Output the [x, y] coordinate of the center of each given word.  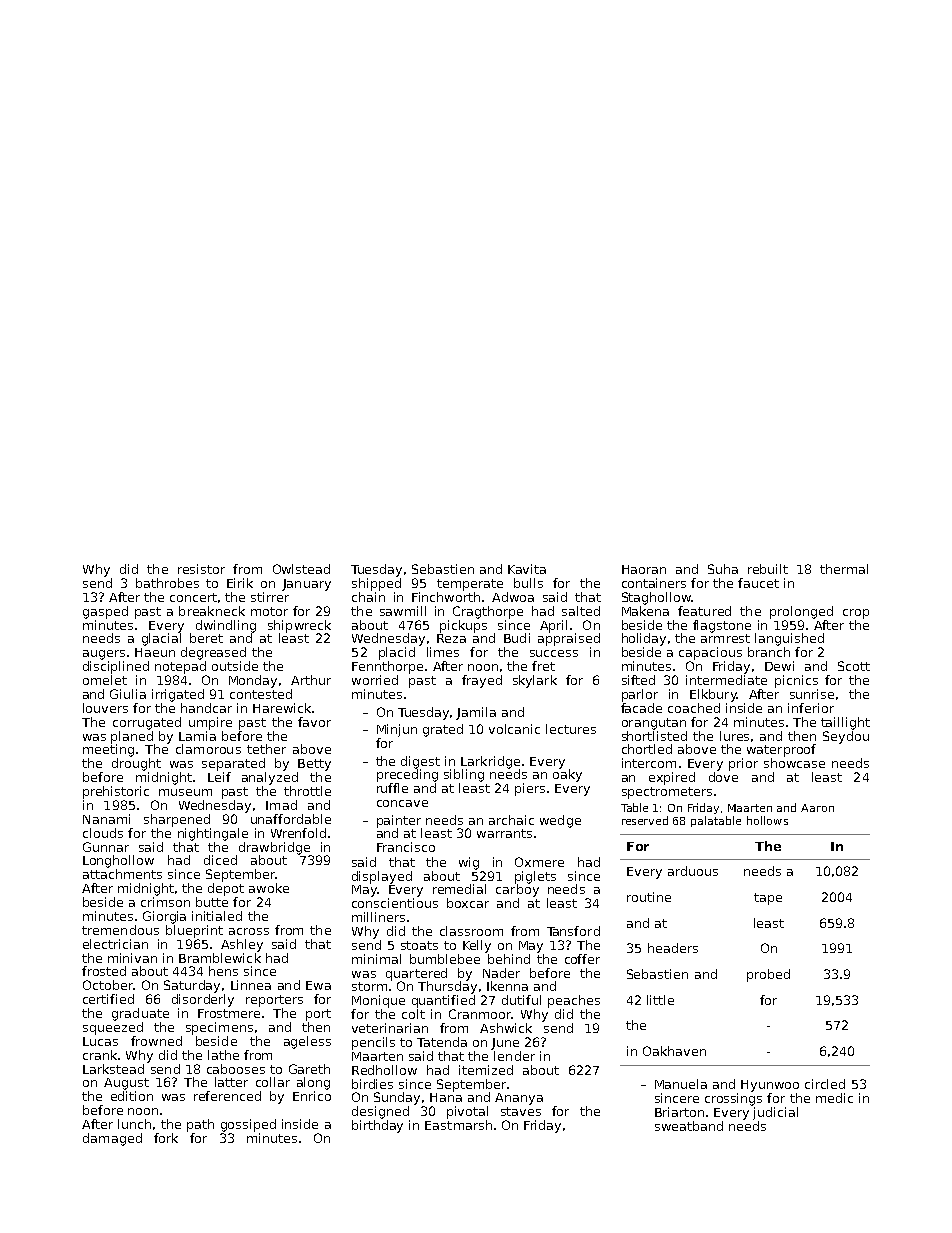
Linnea [251, 985]
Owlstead [301, 569]
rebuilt [768, 569]
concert [193, 597]
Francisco [406, 847]
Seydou [846, 737]
